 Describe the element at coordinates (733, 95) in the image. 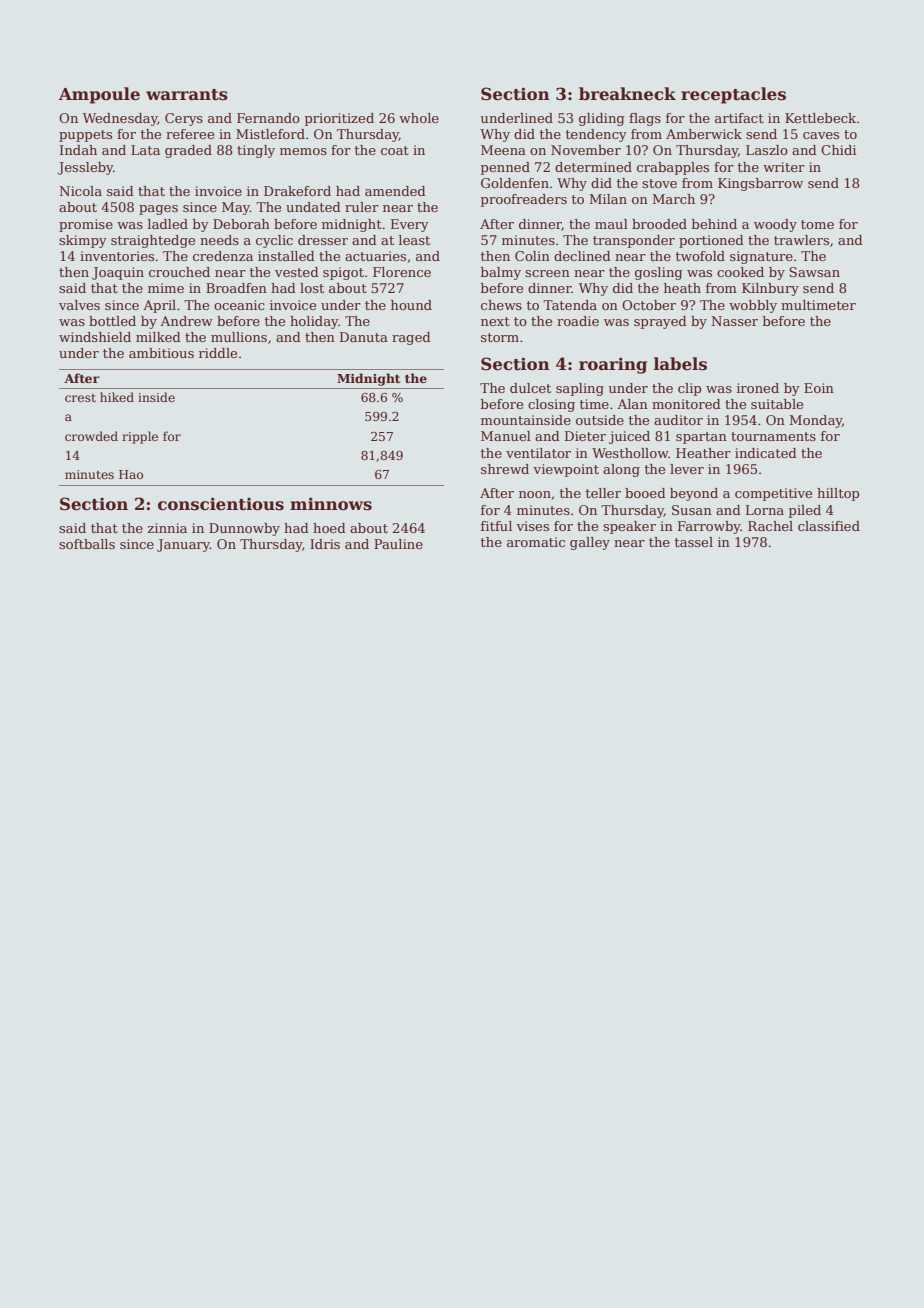

I see `receptacles` at that location.
